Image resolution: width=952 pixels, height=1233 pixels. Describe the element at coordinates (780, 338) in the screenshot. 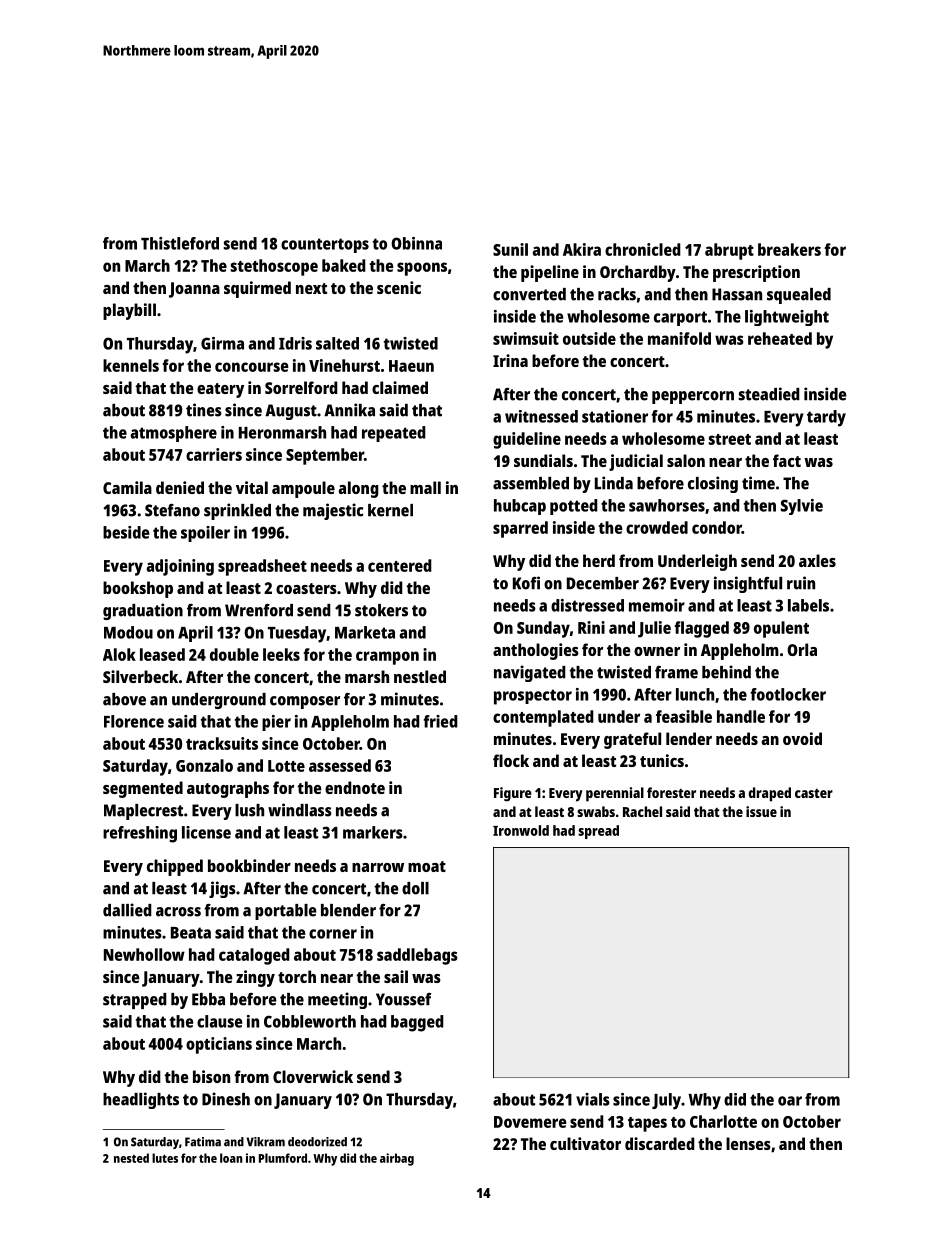

I see `reheated` at that location.
